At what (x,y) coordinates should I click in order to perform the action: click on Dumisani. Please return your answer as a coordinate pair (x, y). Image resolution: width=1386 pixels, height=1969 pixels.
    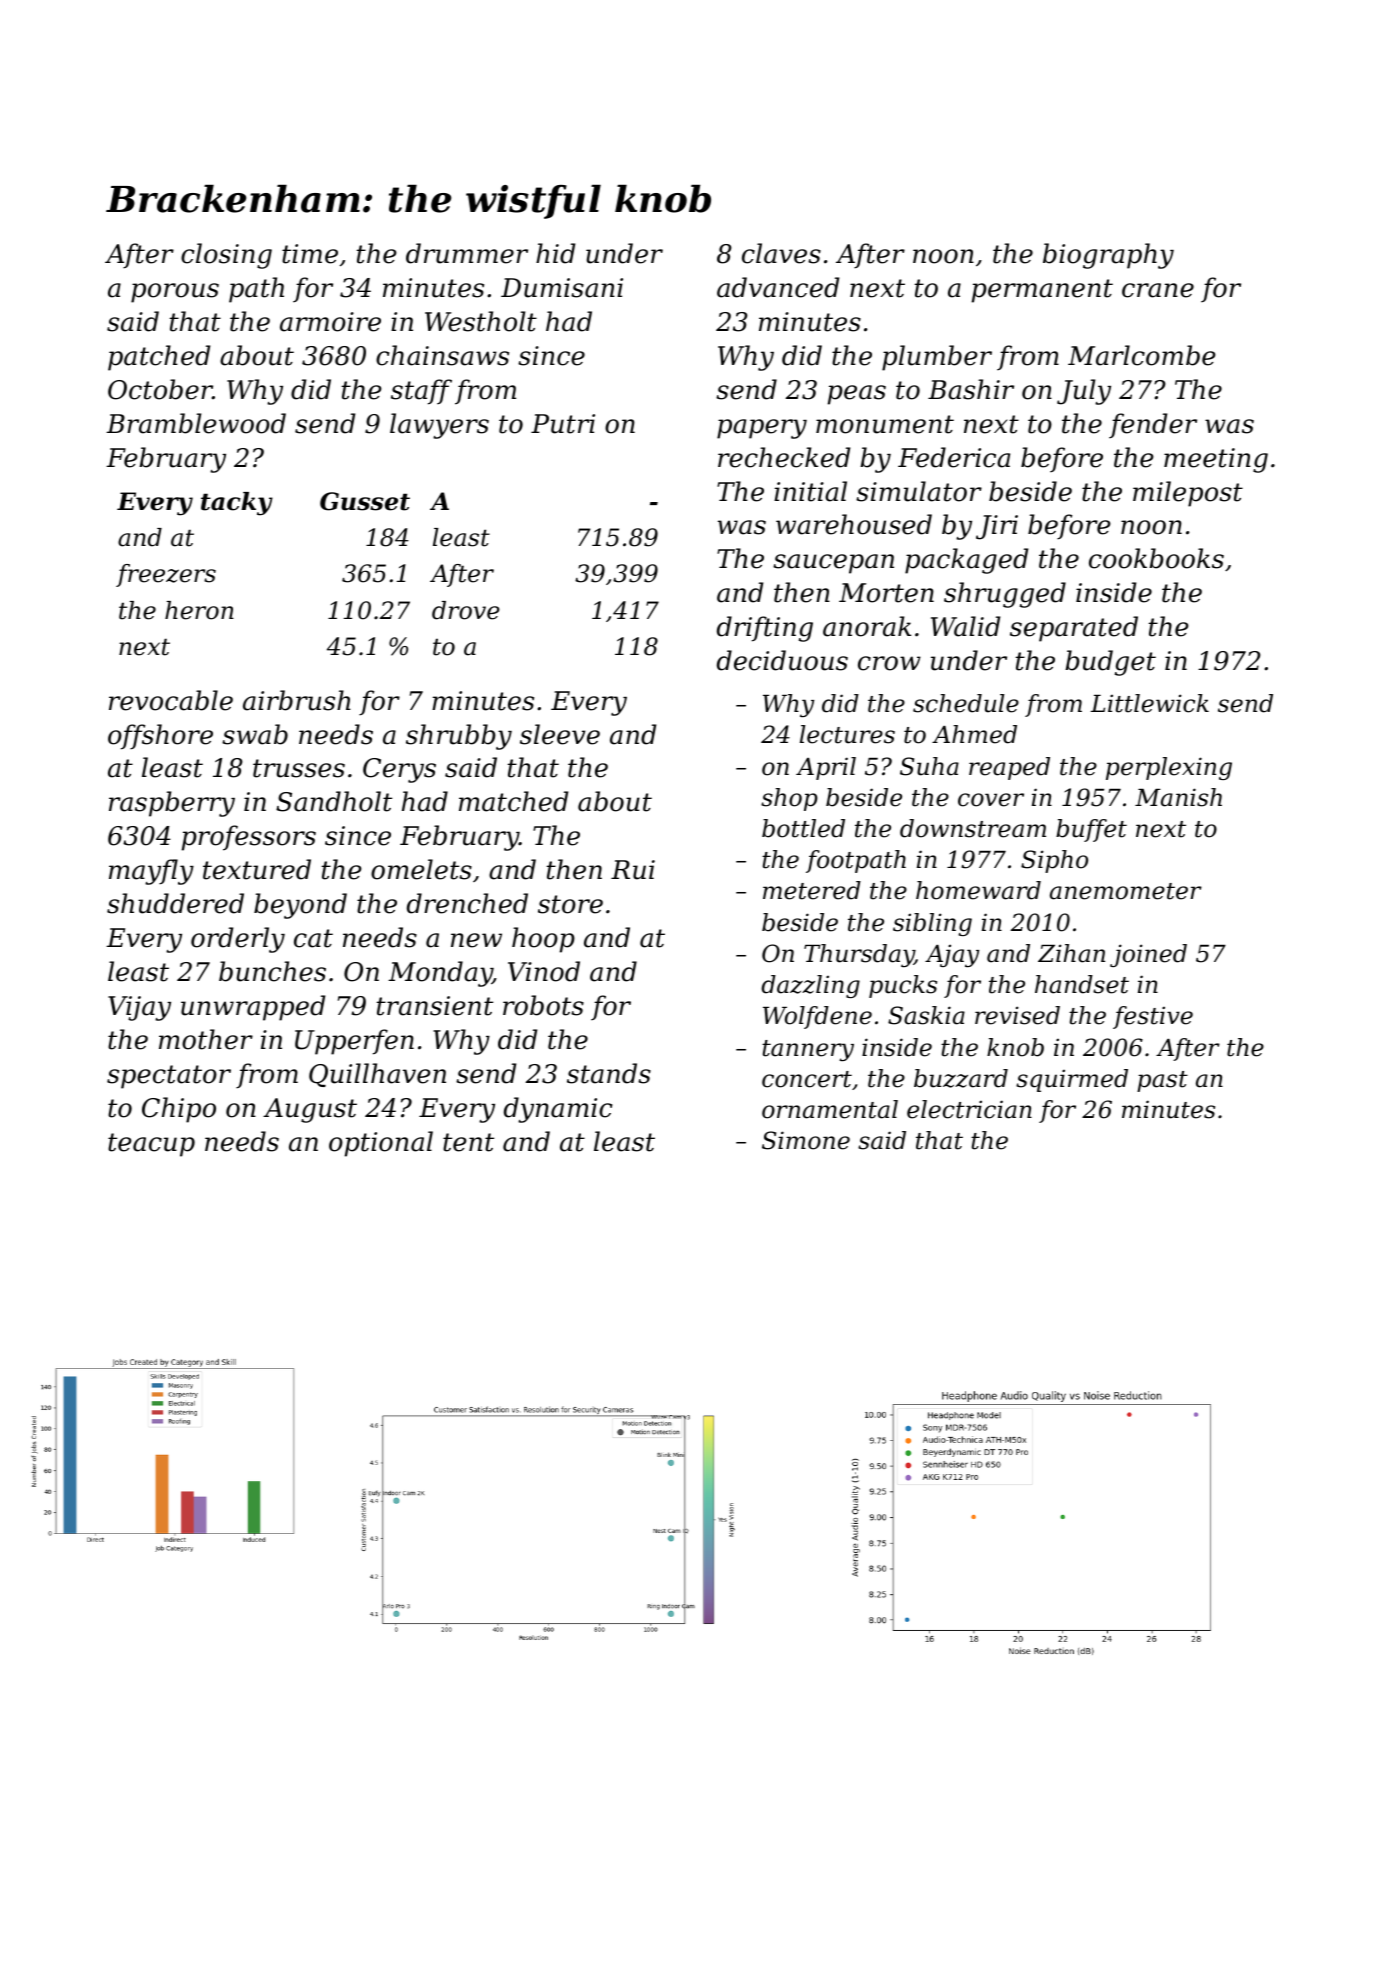
    Looking at the image, I should click on (562, 288).
